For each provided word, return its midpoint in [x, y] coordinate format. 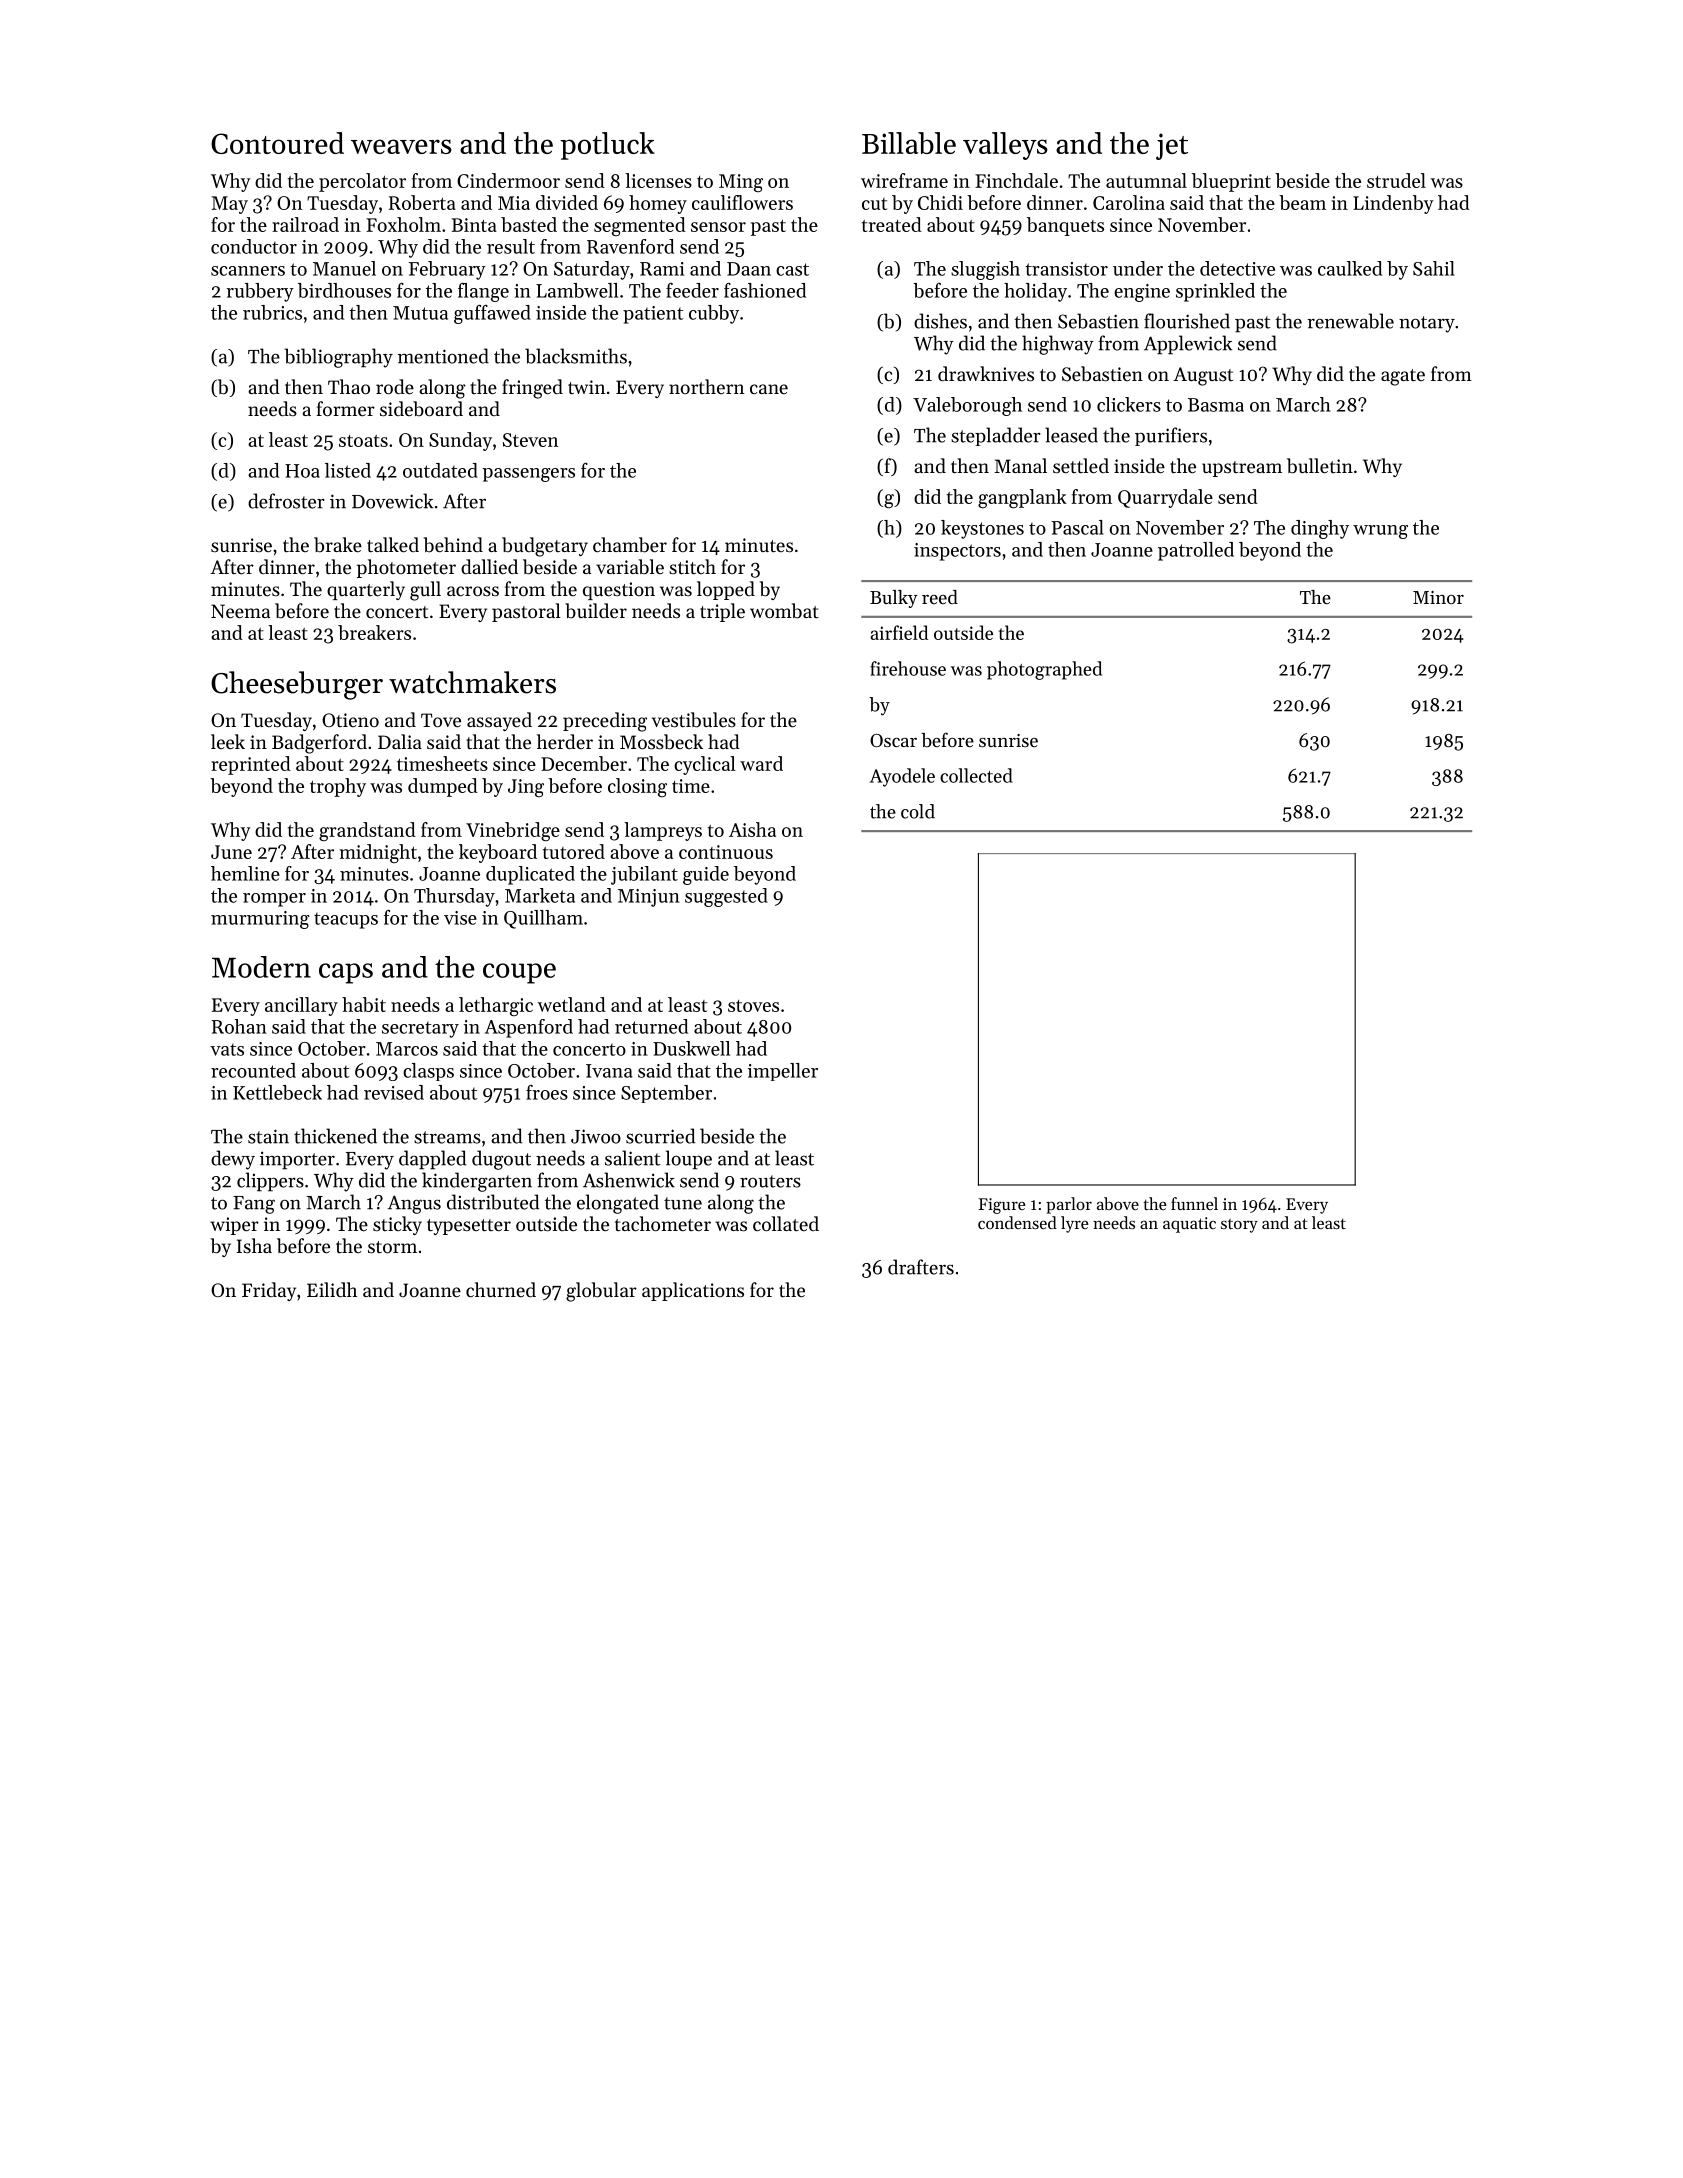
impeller [783, 1072]
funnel [1194, 1203]
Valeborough [967, 406]
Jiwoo [596, 1136]
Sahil [1434, 268]
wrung [1380, 532]
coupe [519, 973]
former [346, 408]
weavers [401, 146]
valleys [1005, 146]
